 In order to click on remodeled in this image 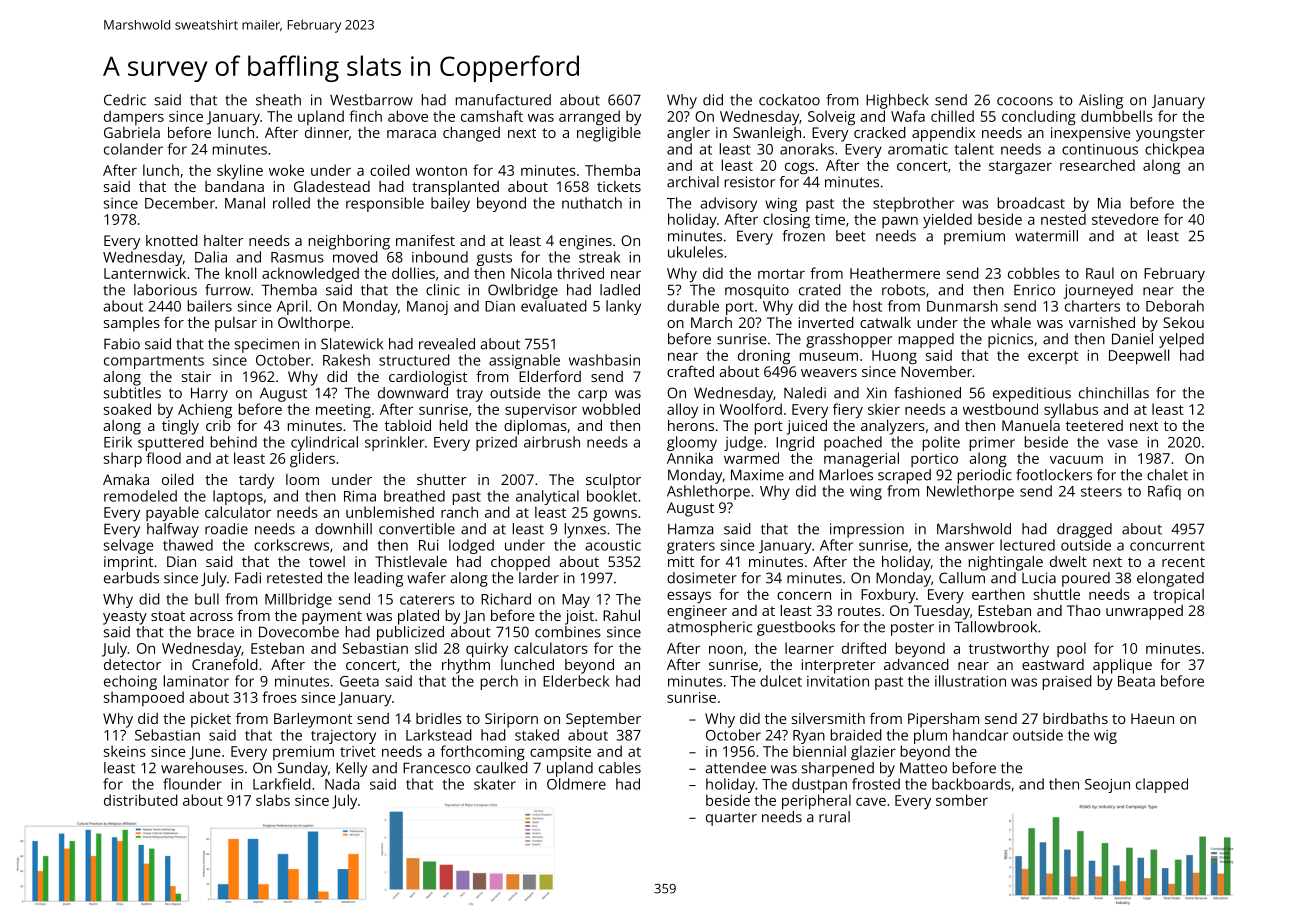, I will do `click(140, 496)`.
